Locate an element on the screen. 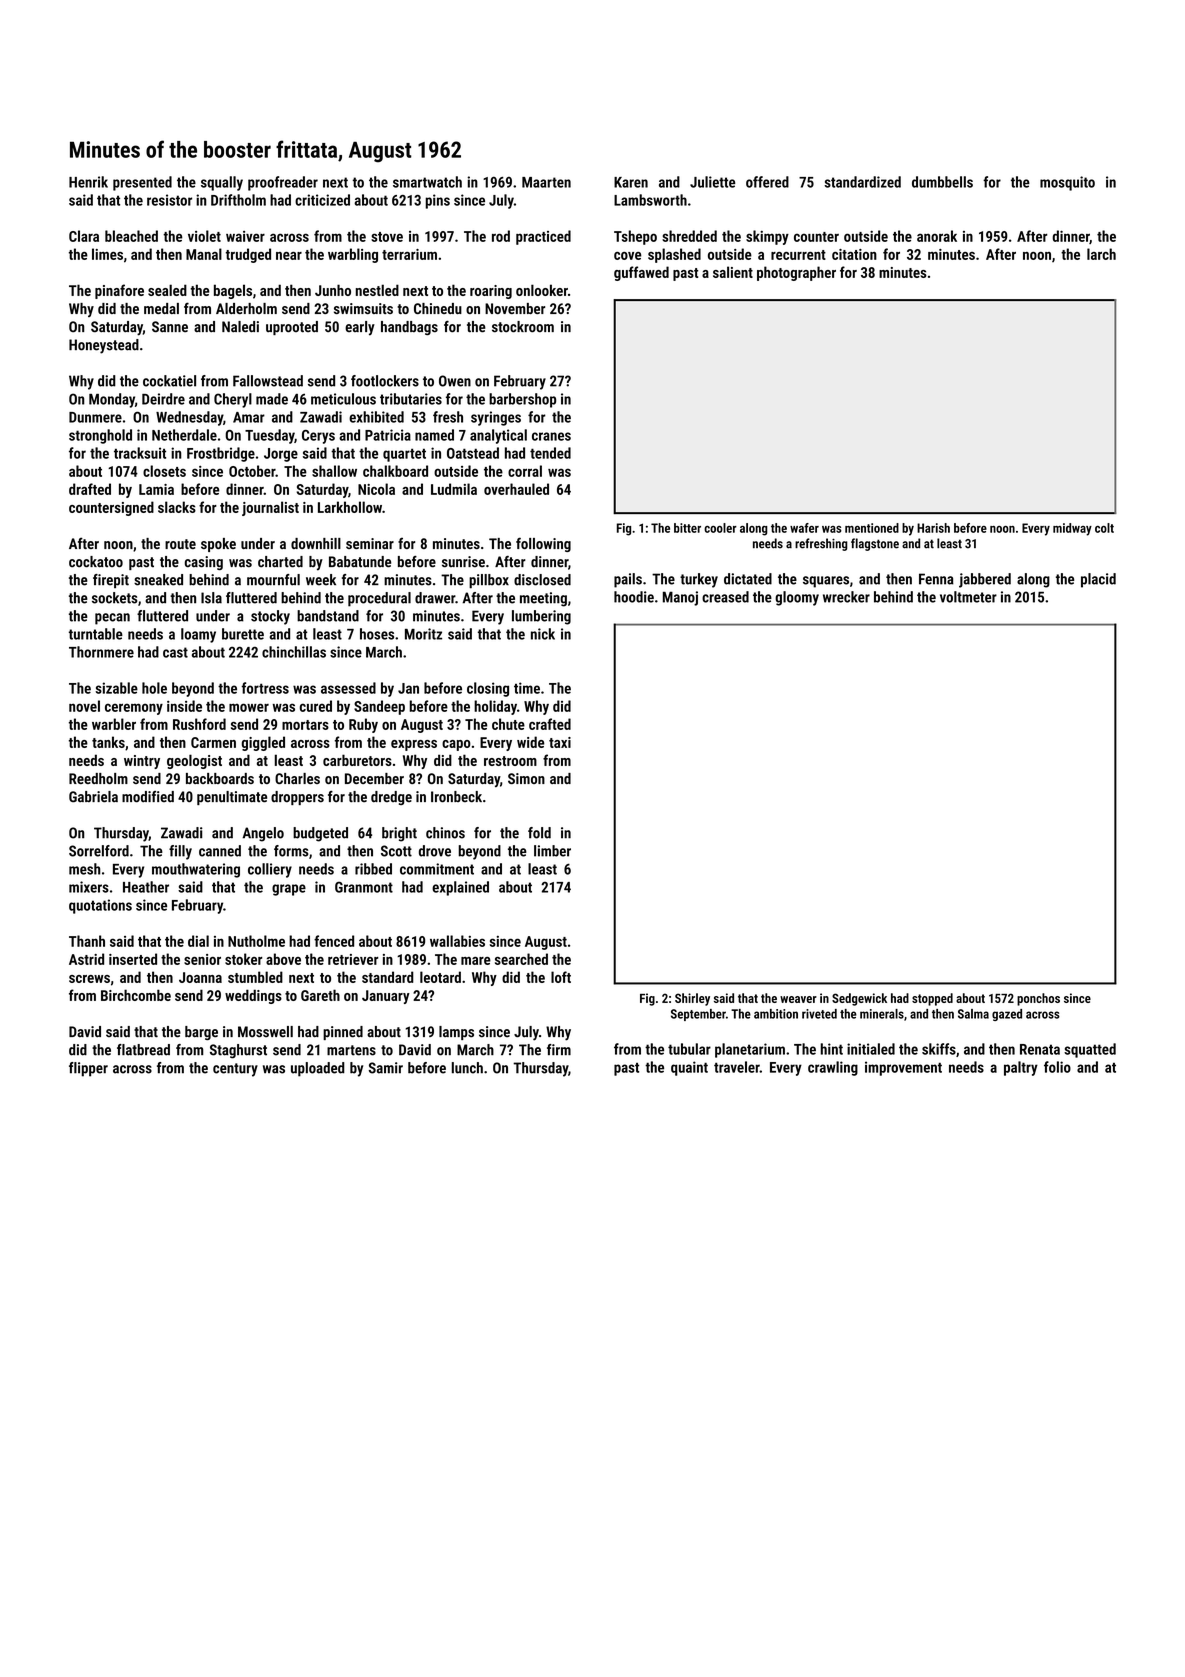 This screenshot has height=1677, width=1185. Ludmila is located at coordinates (454, 489).
